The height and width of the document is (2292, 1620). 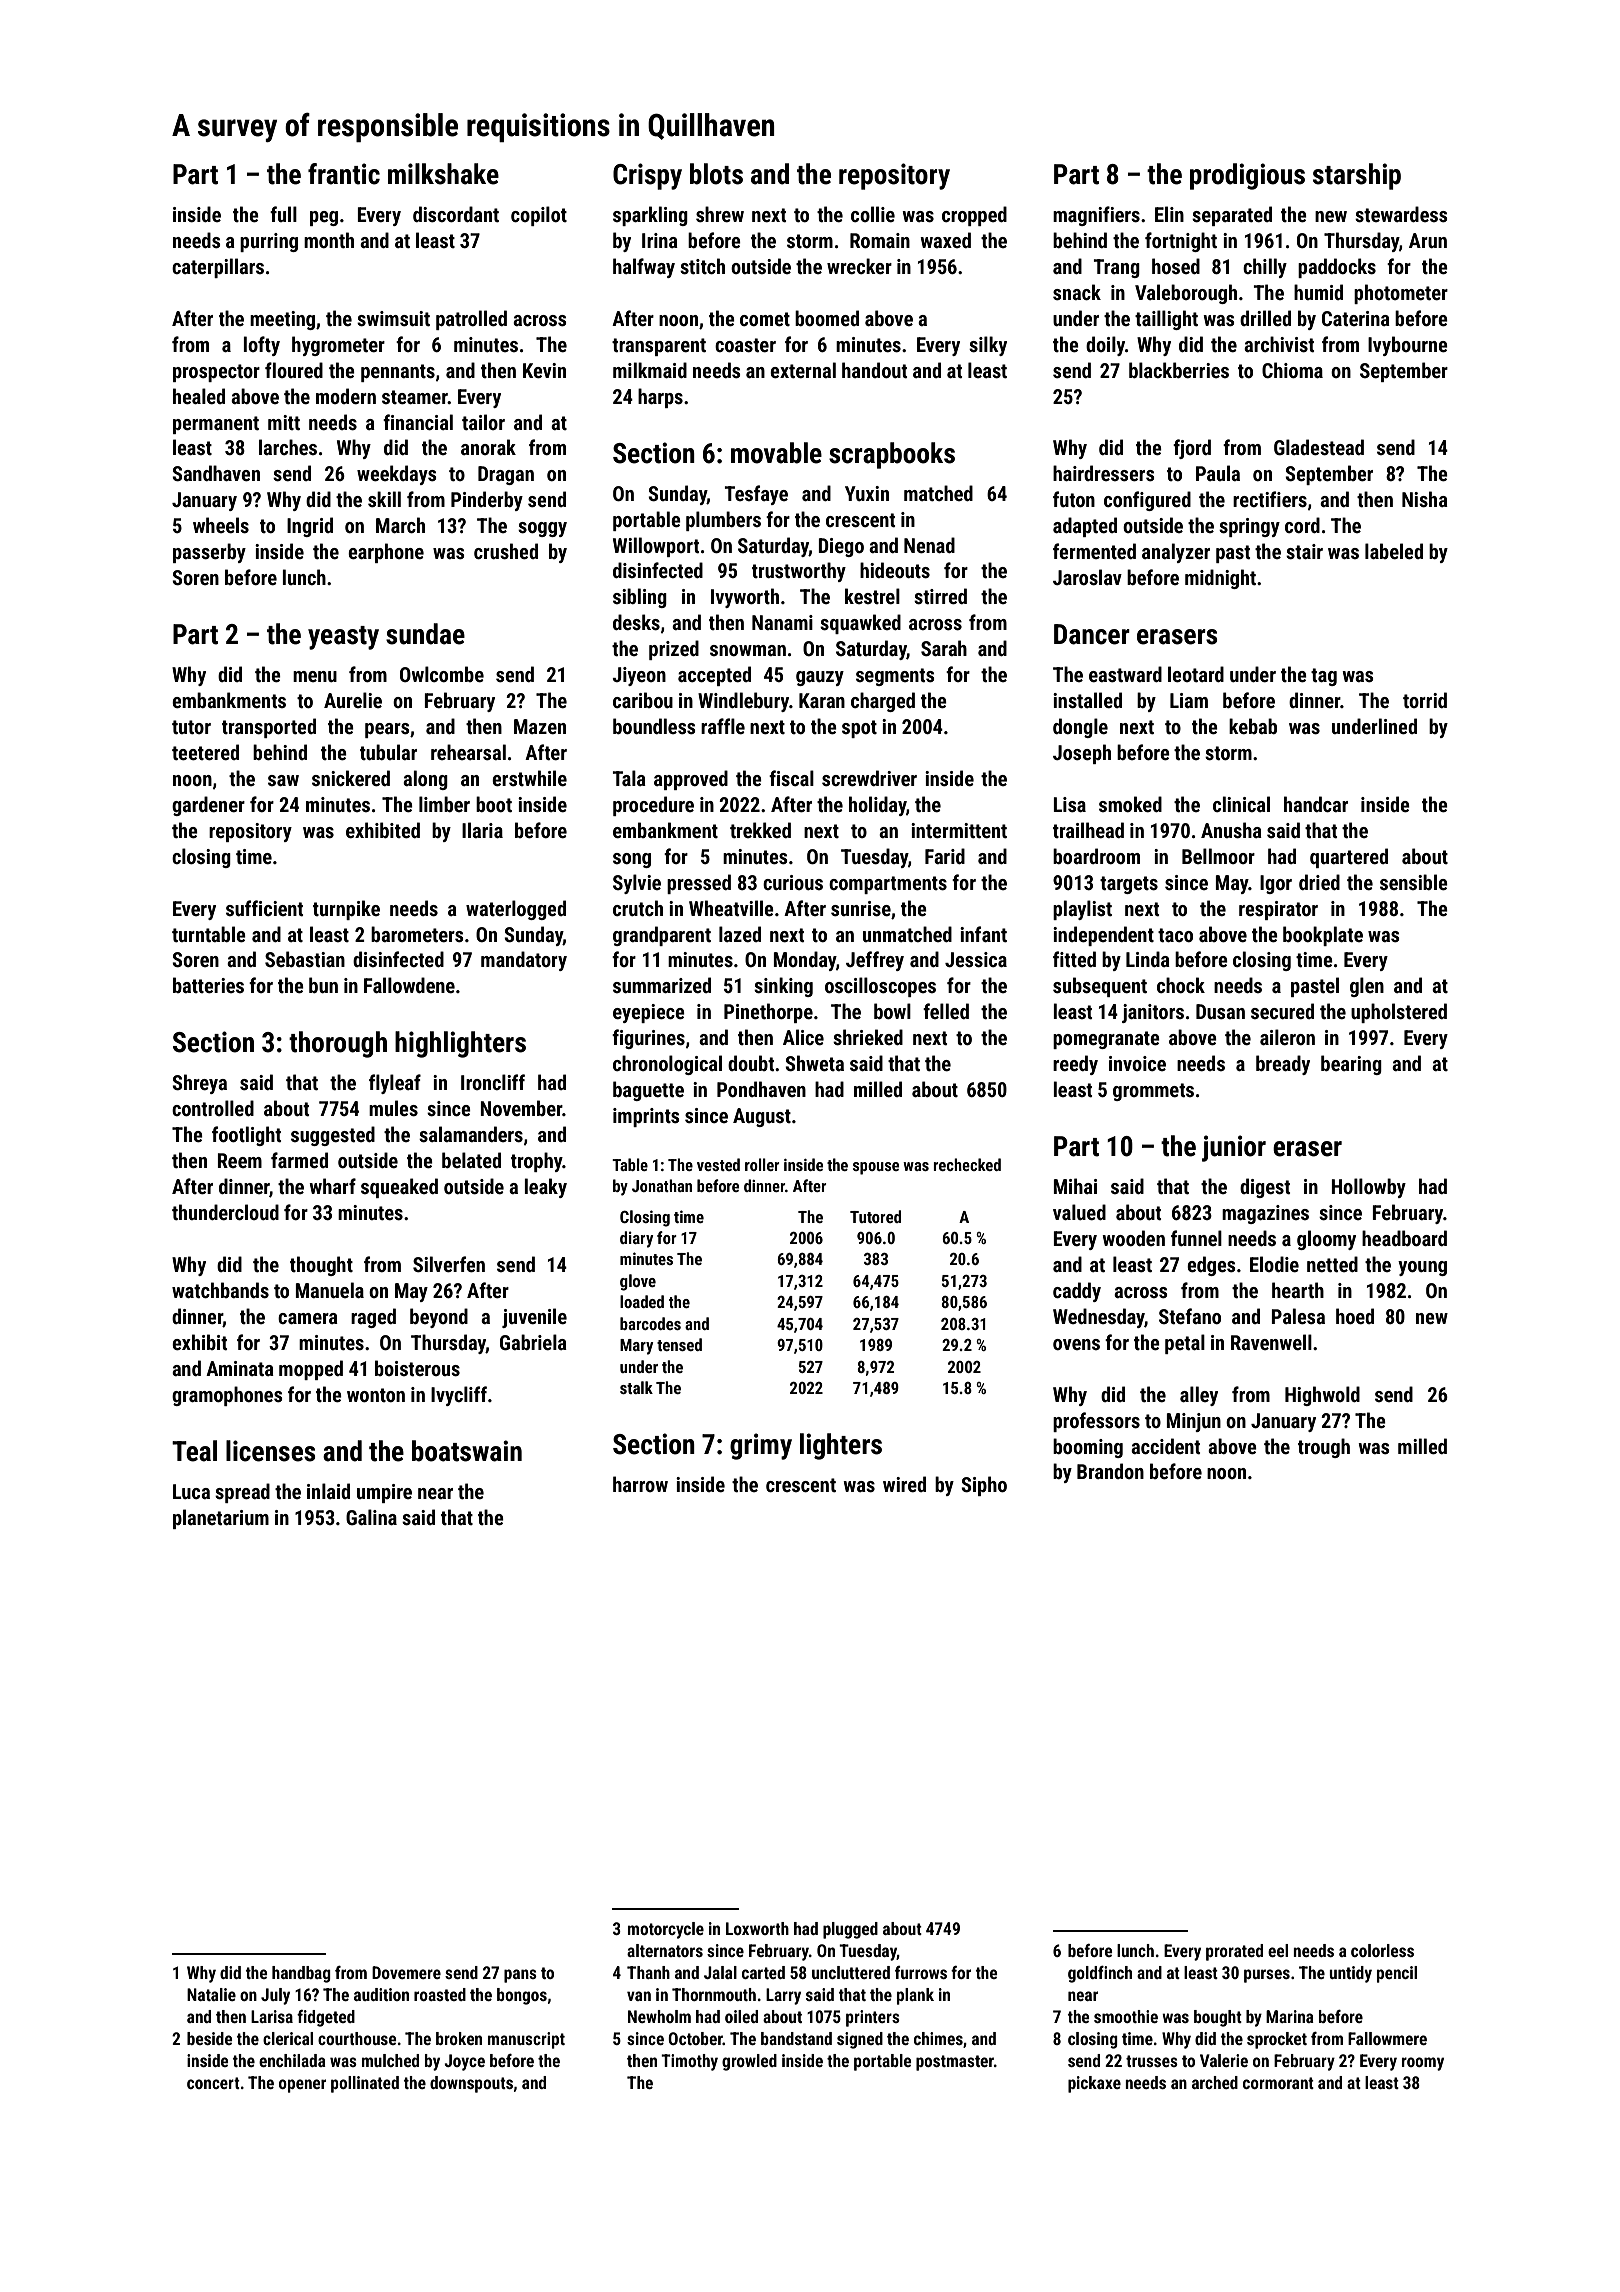 What do you see at coordinates (762, 1117) in the document?
I see `August` at bounding box center [762, 1117].
